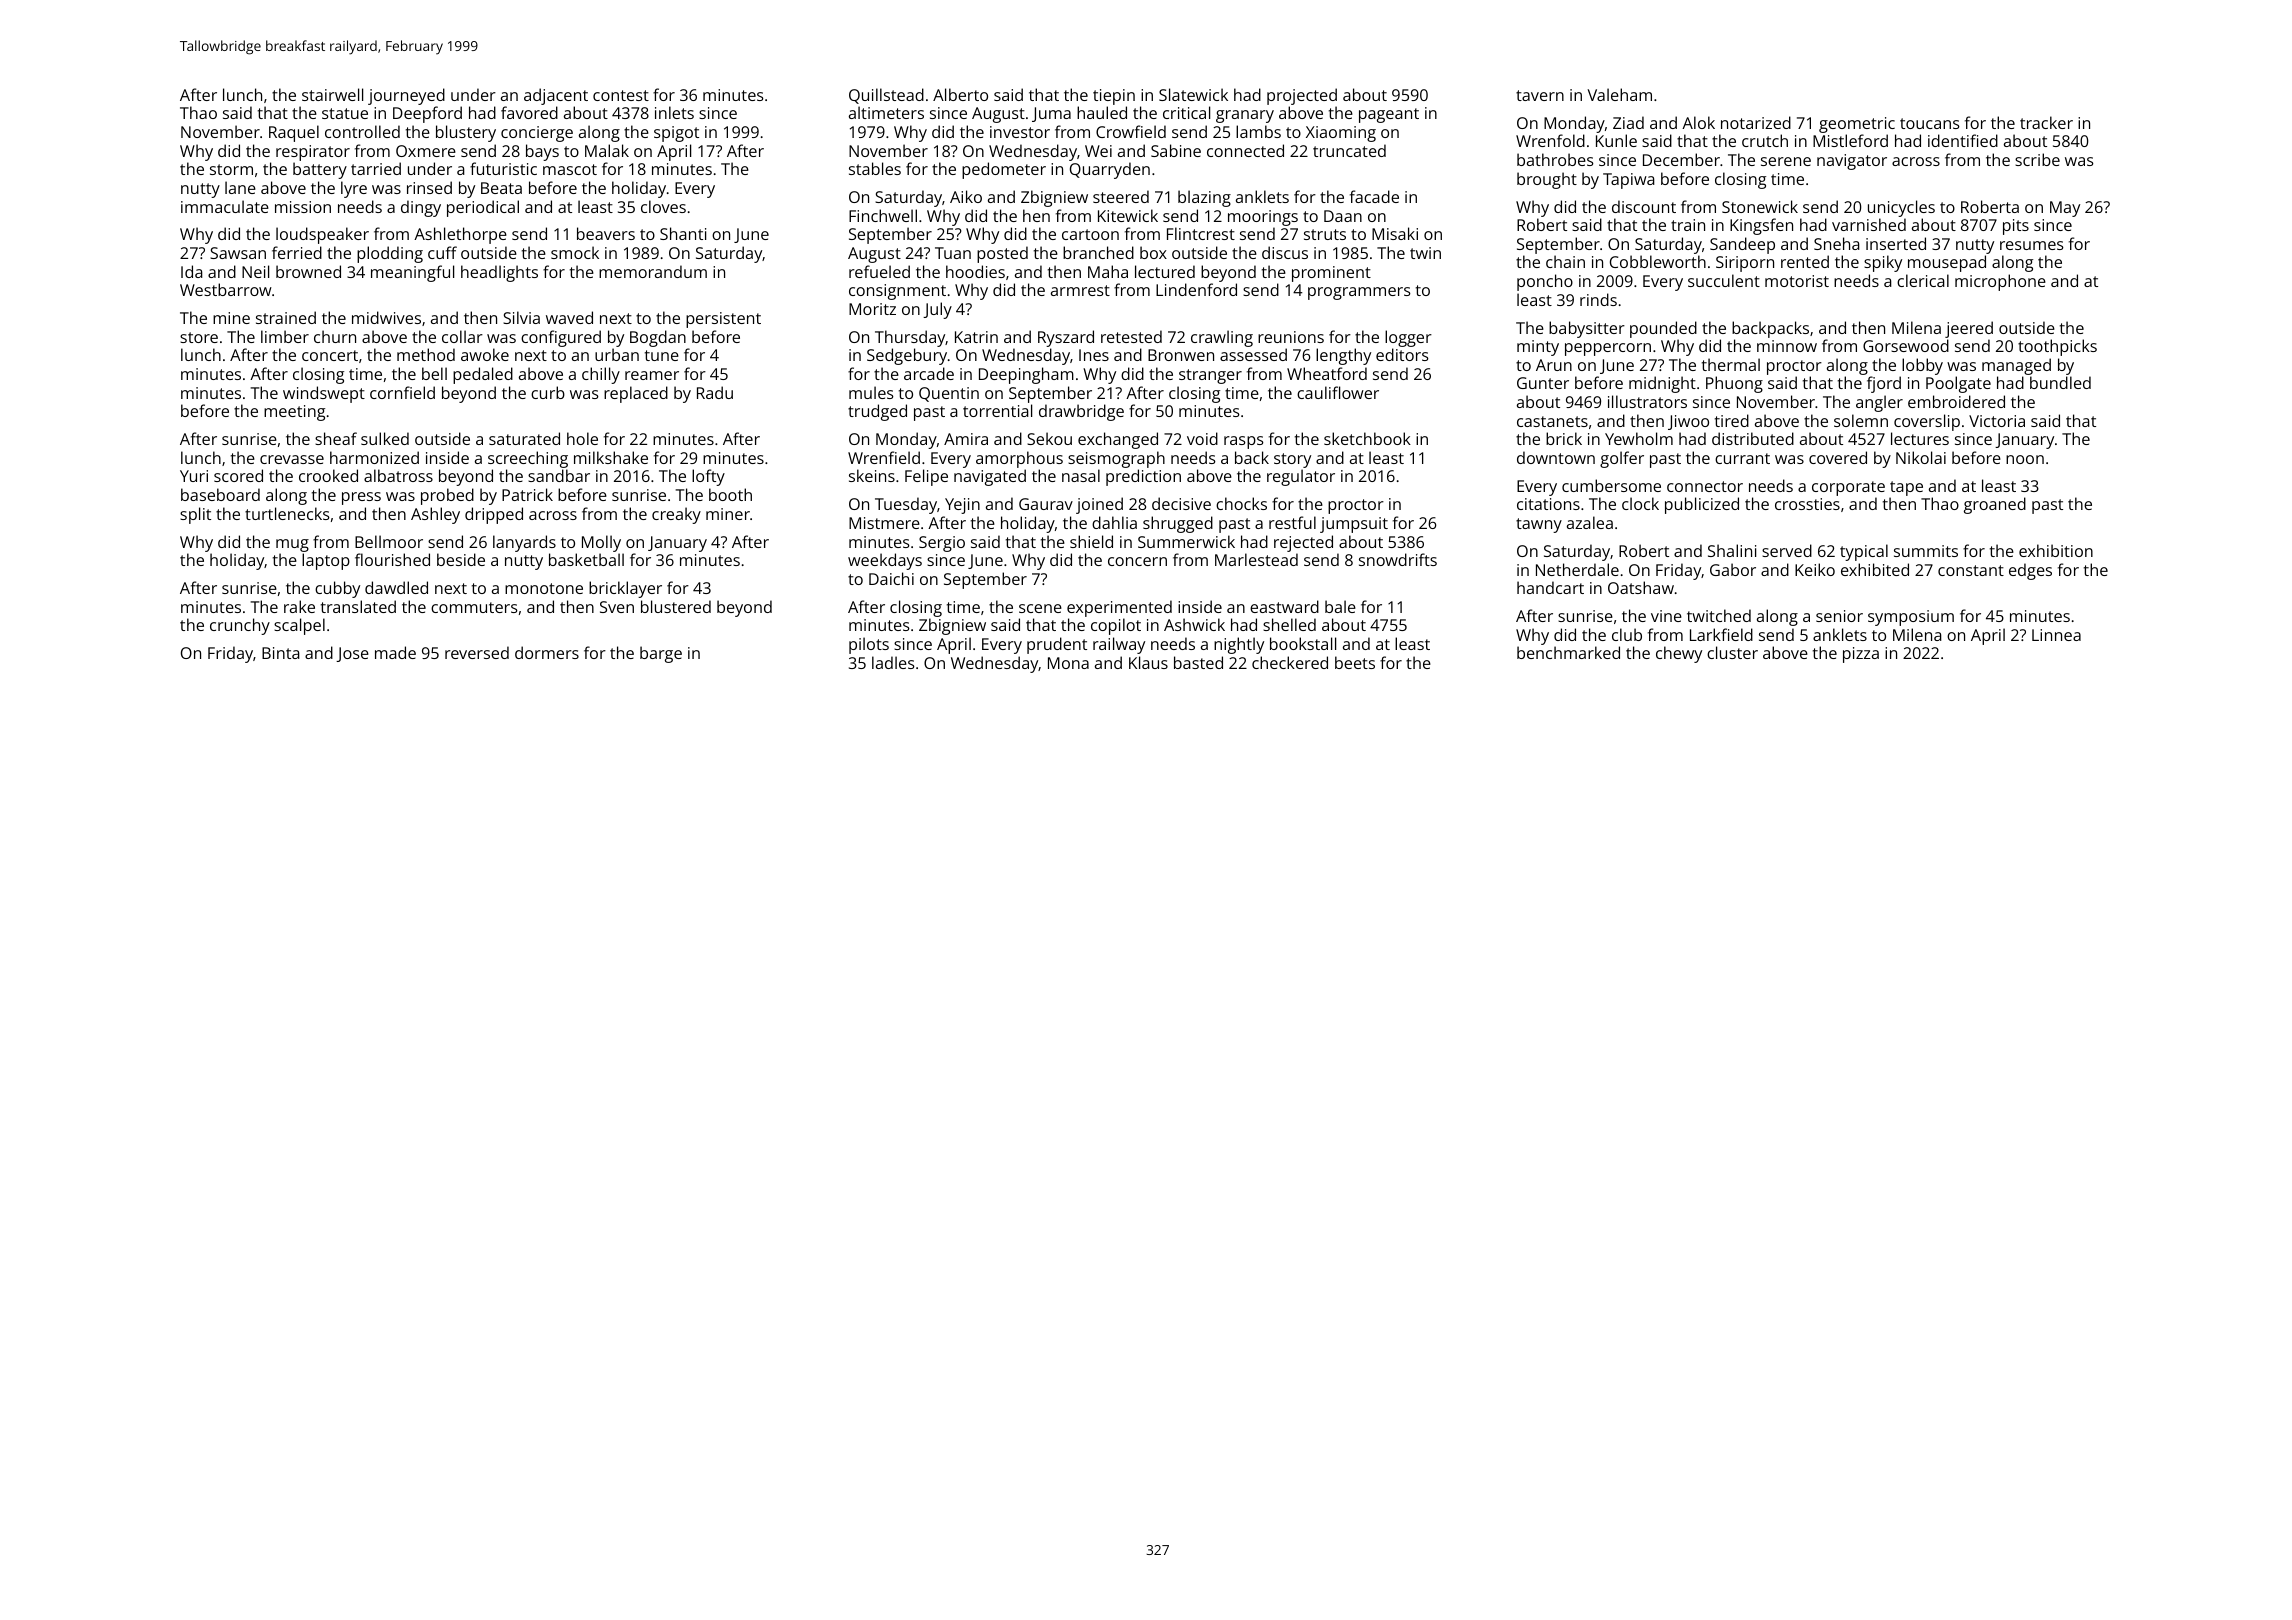 The height and width of the document is (1620, 2292). What do you see at coordinates (1760, 206) in the document?
I see `Stonewick` at bounding box center [1760, 206].
